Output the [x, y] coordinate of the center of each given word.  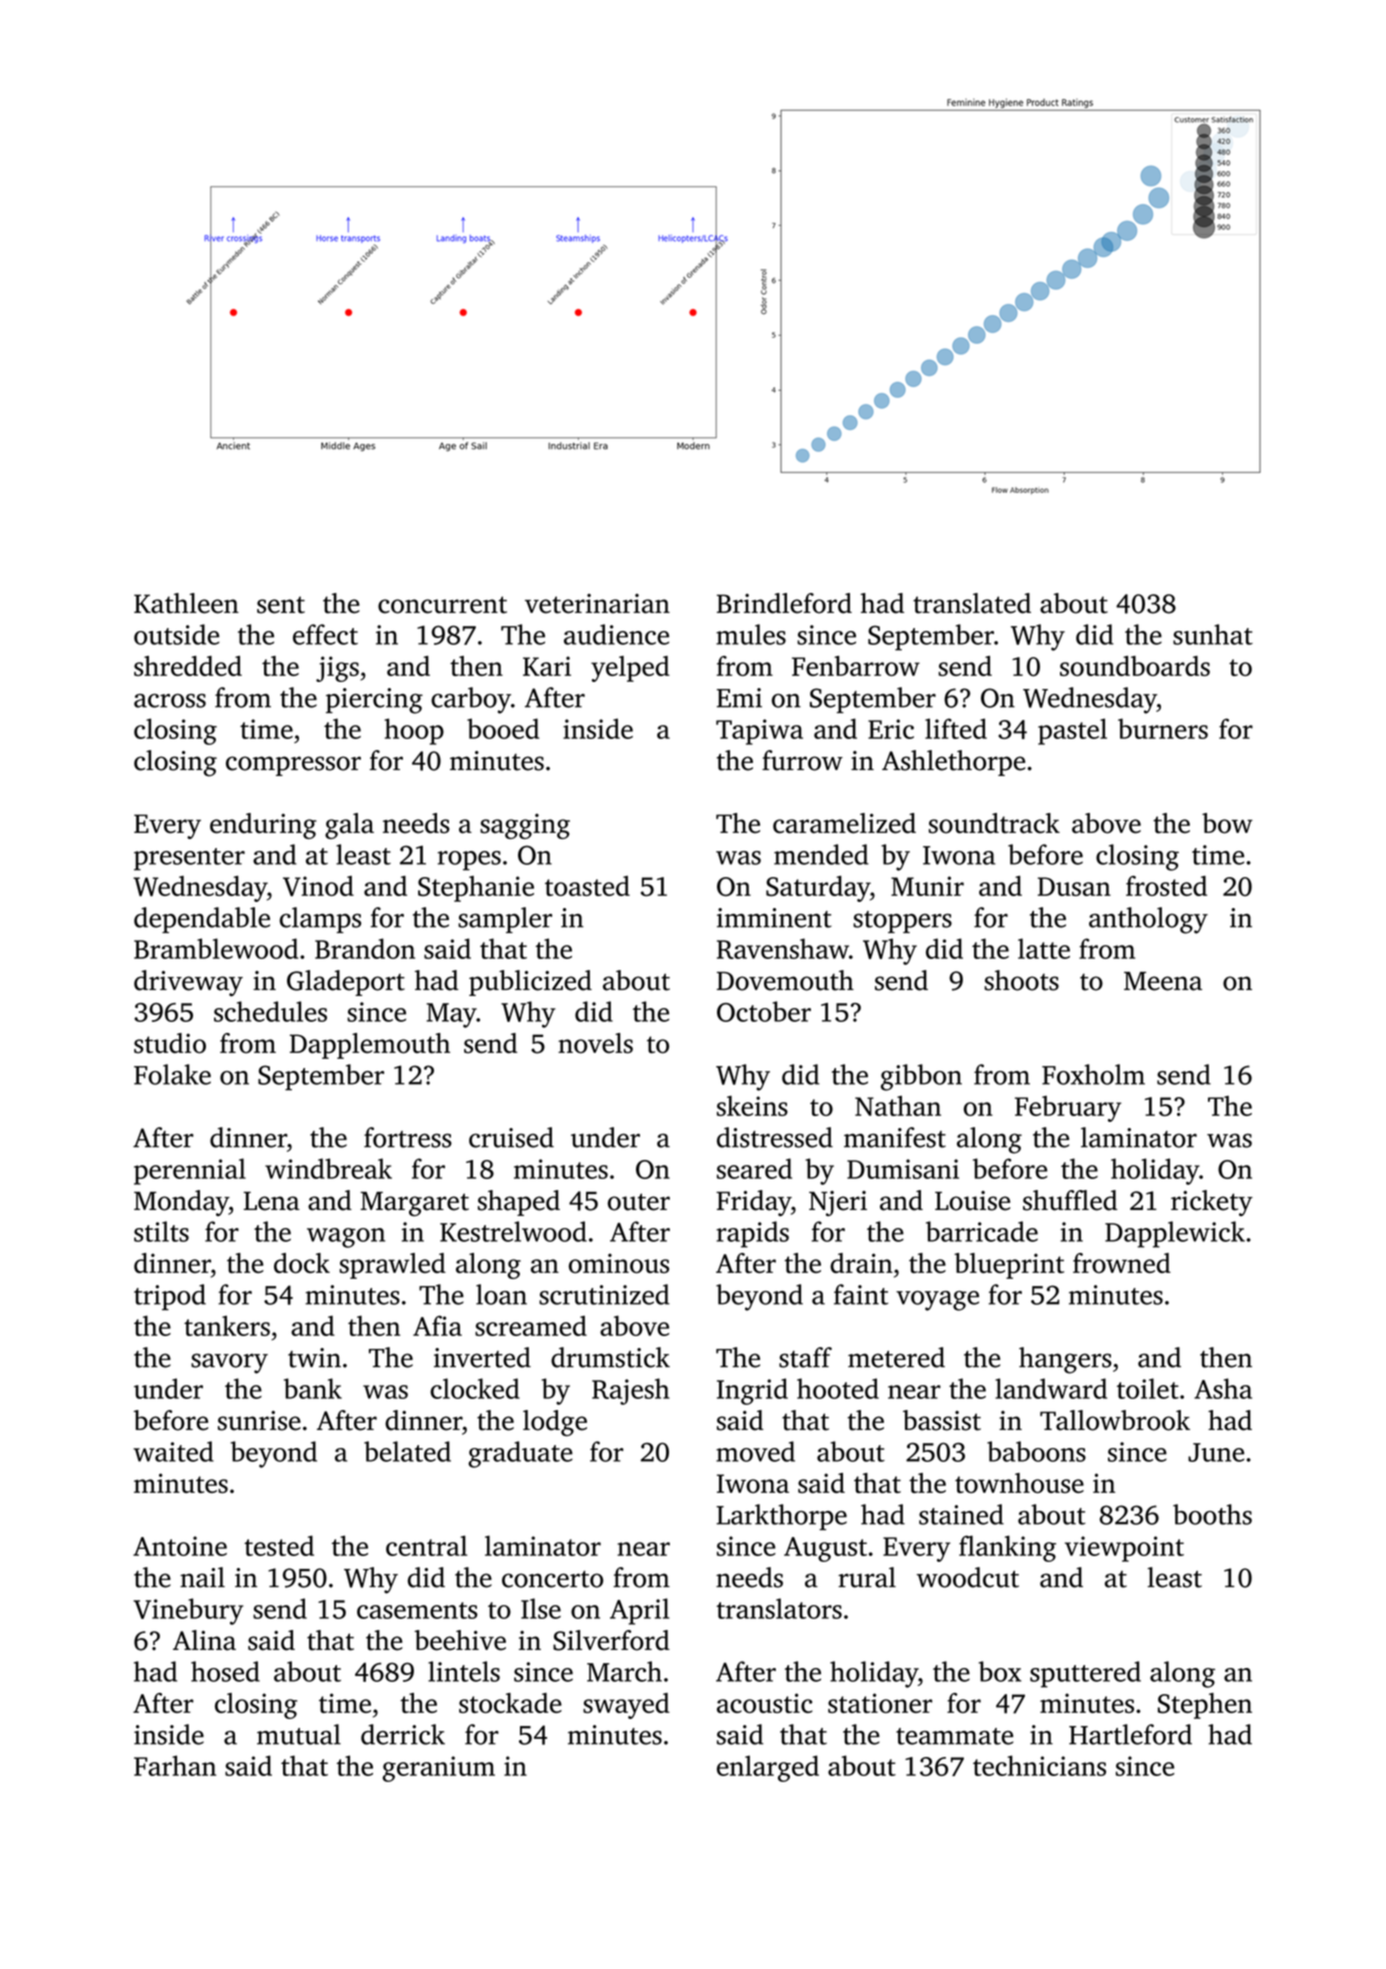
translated [972, 603]
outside [176, 634]
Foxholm [1093, 1074]
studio [170, 1043]
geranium [439, 1769]
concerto [552, 1579]
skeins [752, 1106]
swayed [626, 1706]
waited [173, 1451]
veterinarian [597, 604]
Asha [1223, 1388]
